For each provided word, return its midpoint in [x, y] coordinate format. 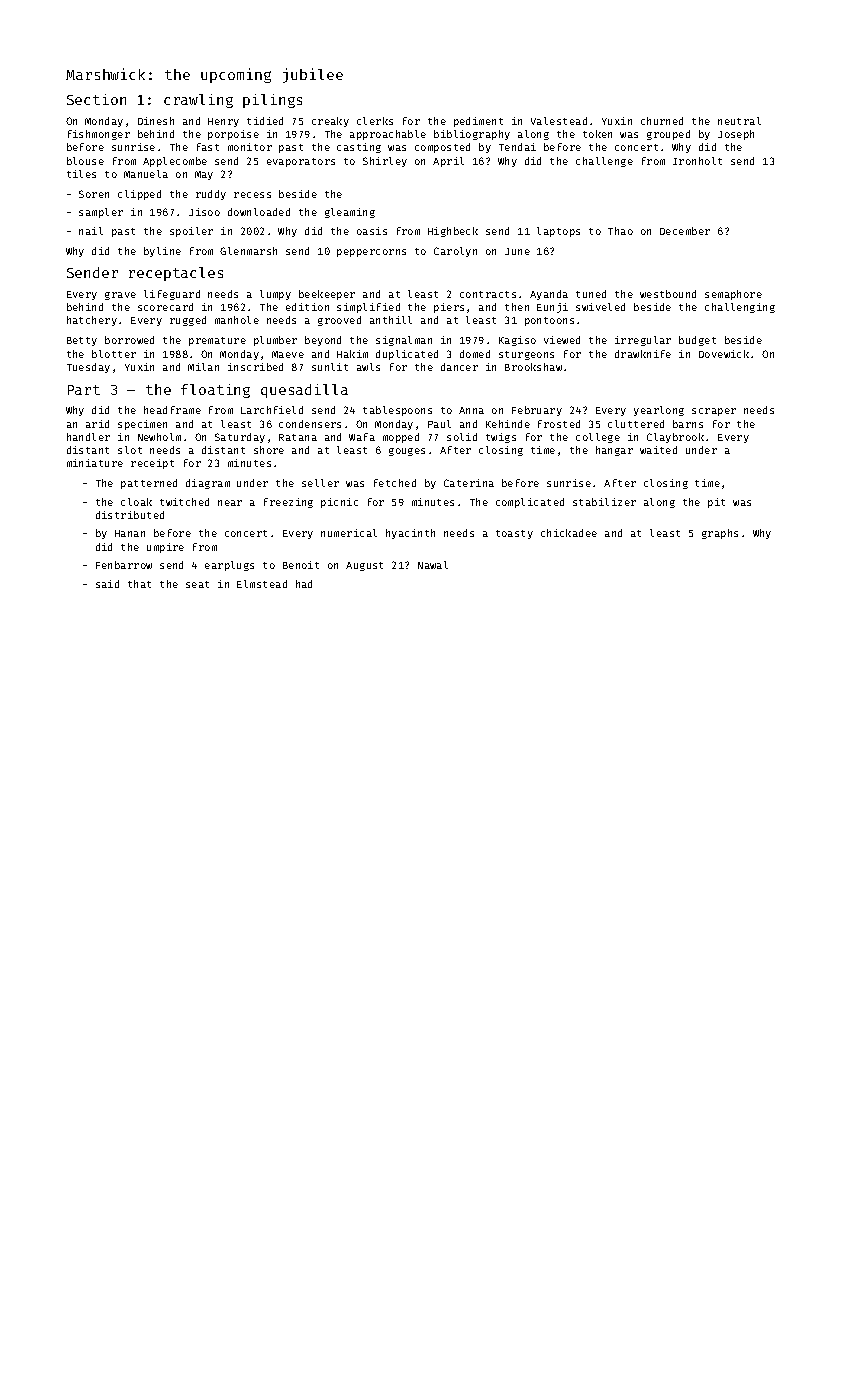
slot [130, 450]
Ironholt [697, 161]
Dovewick [724, 354]
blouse [85, 161]
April [448, 162]
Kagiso [517, 341]
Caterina [469, 483]
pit [716, 503]
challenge [604, 162]
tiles [81, 174]
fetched [395, 483]
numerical [349, 533]
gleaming [350, 213]
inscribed [255, 367]
